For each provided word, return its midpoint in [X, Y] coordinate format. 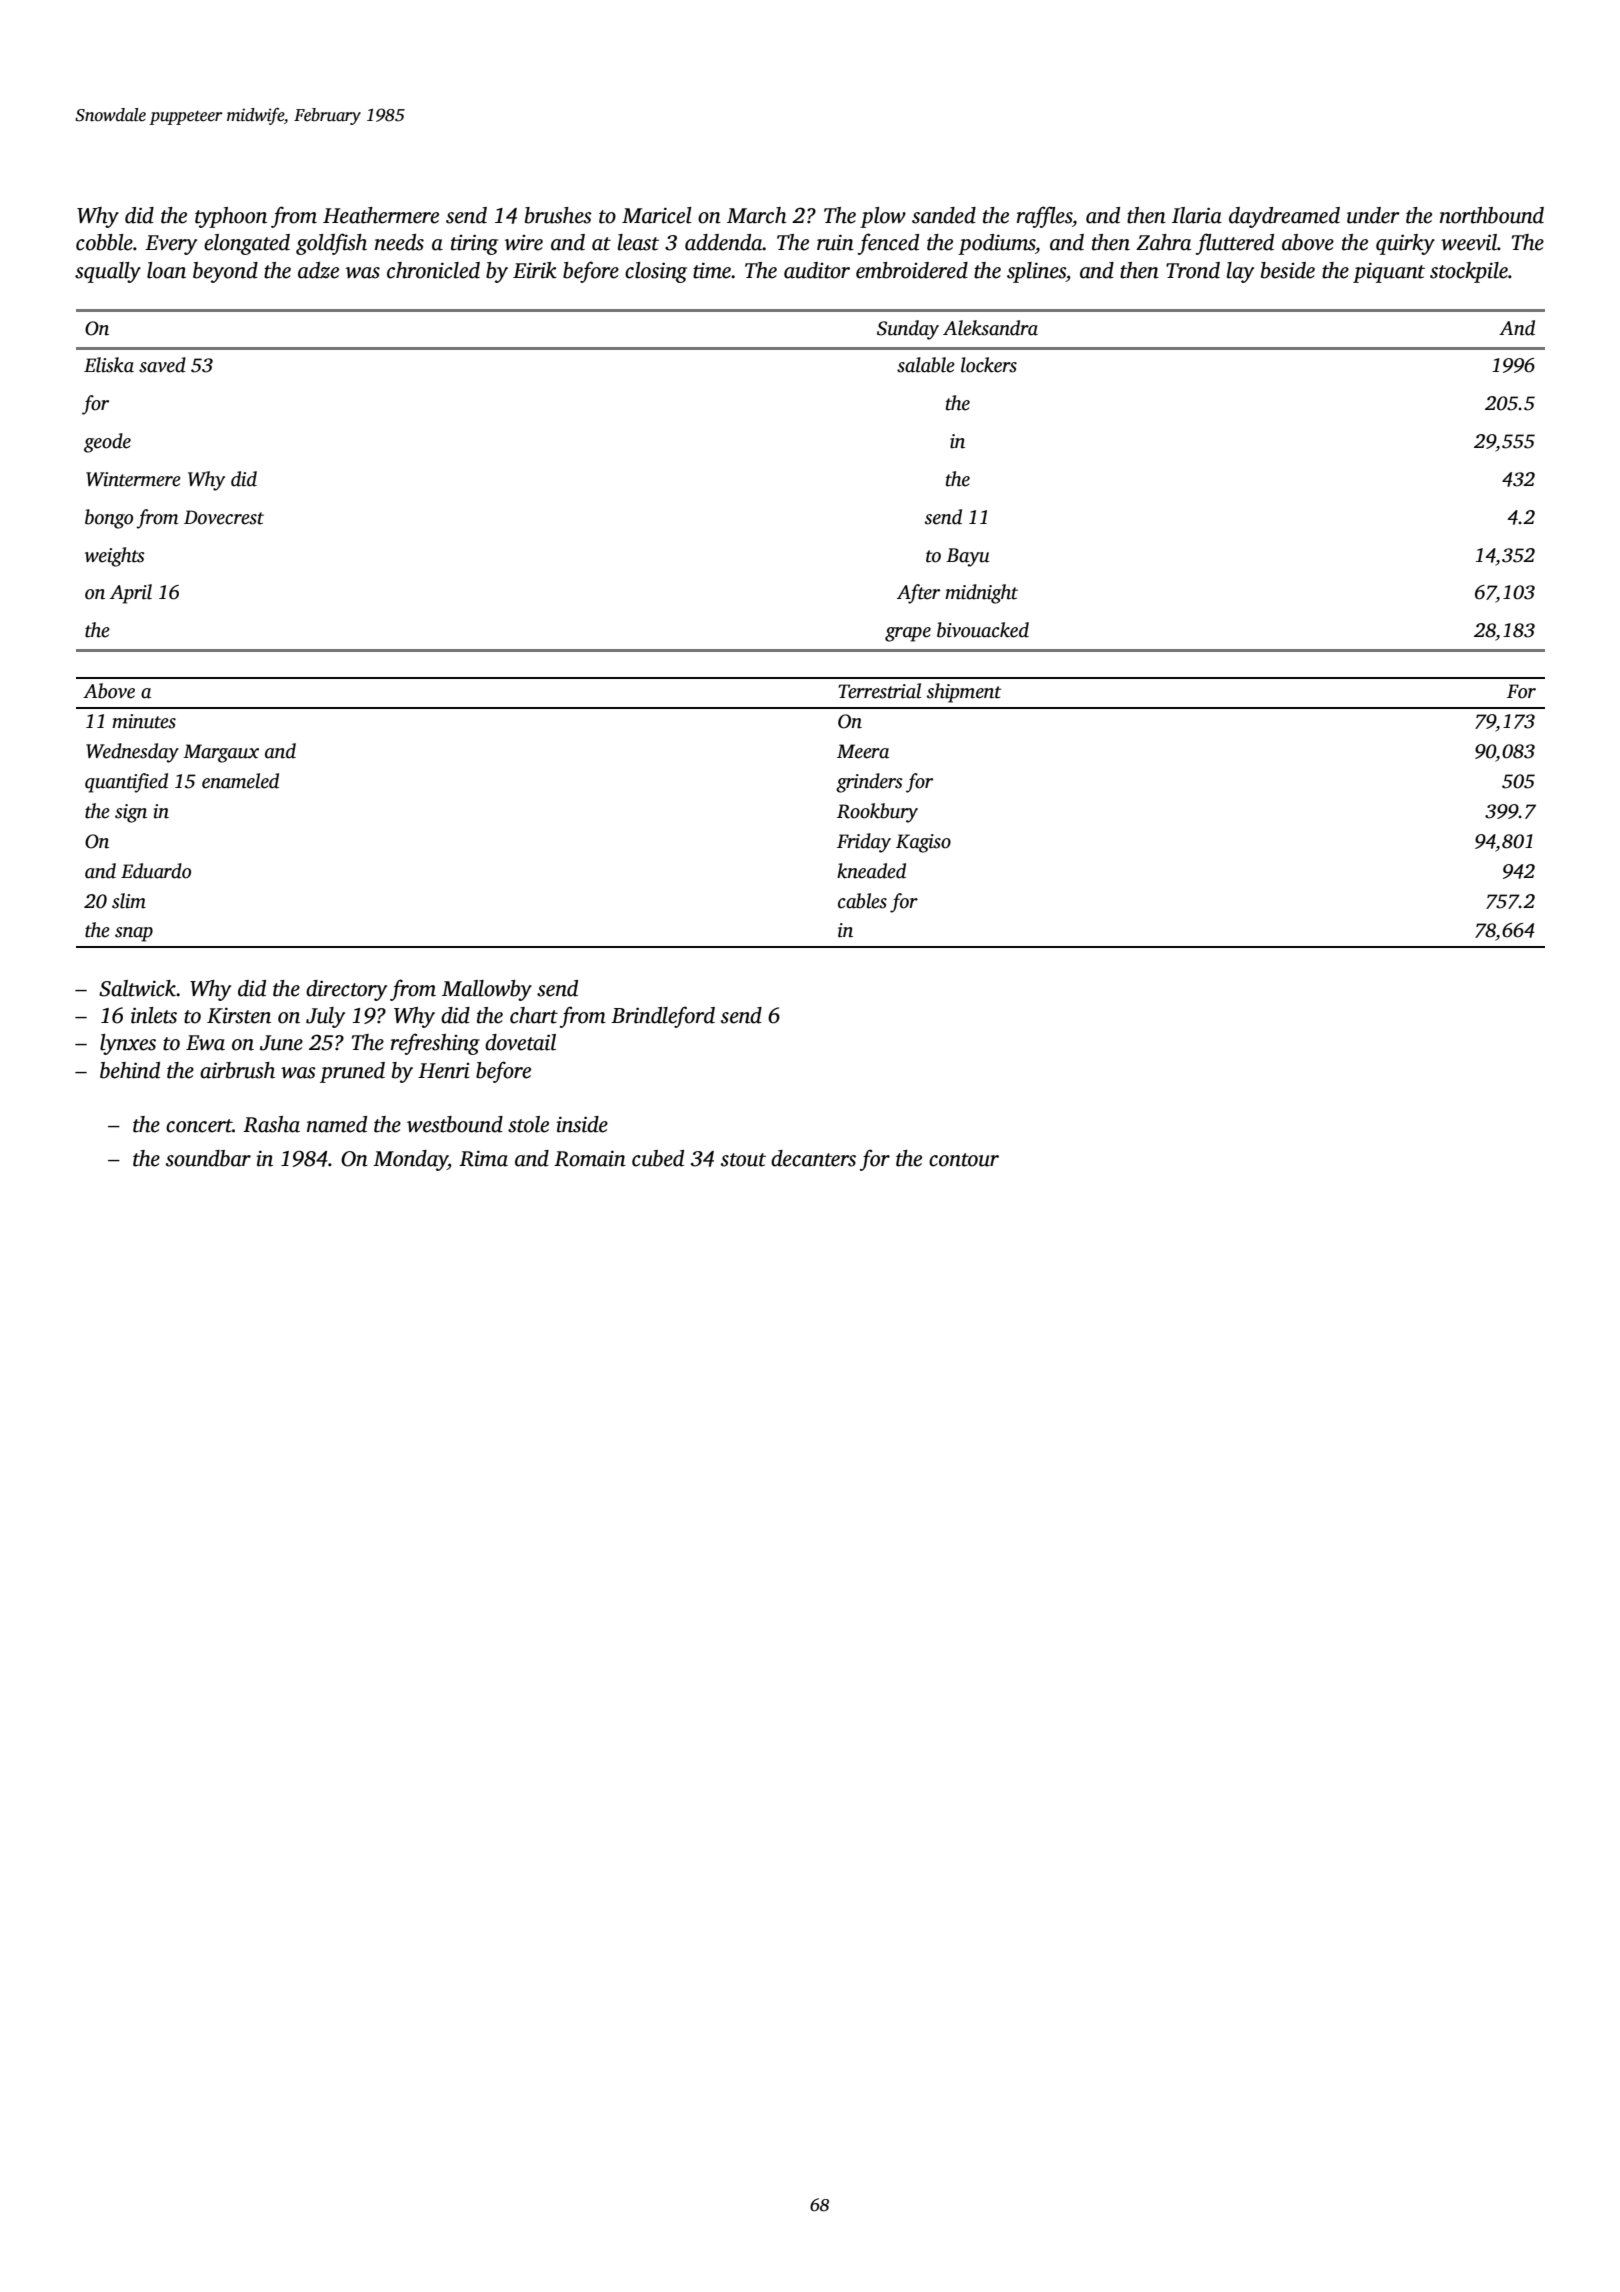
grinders [869, 783]
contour [964, 1160]
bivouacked [983, 630]
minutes [144, 721]
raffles [1044, 217]
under [1373, 215]
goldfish [331, 244]
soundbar [208, 1158]
